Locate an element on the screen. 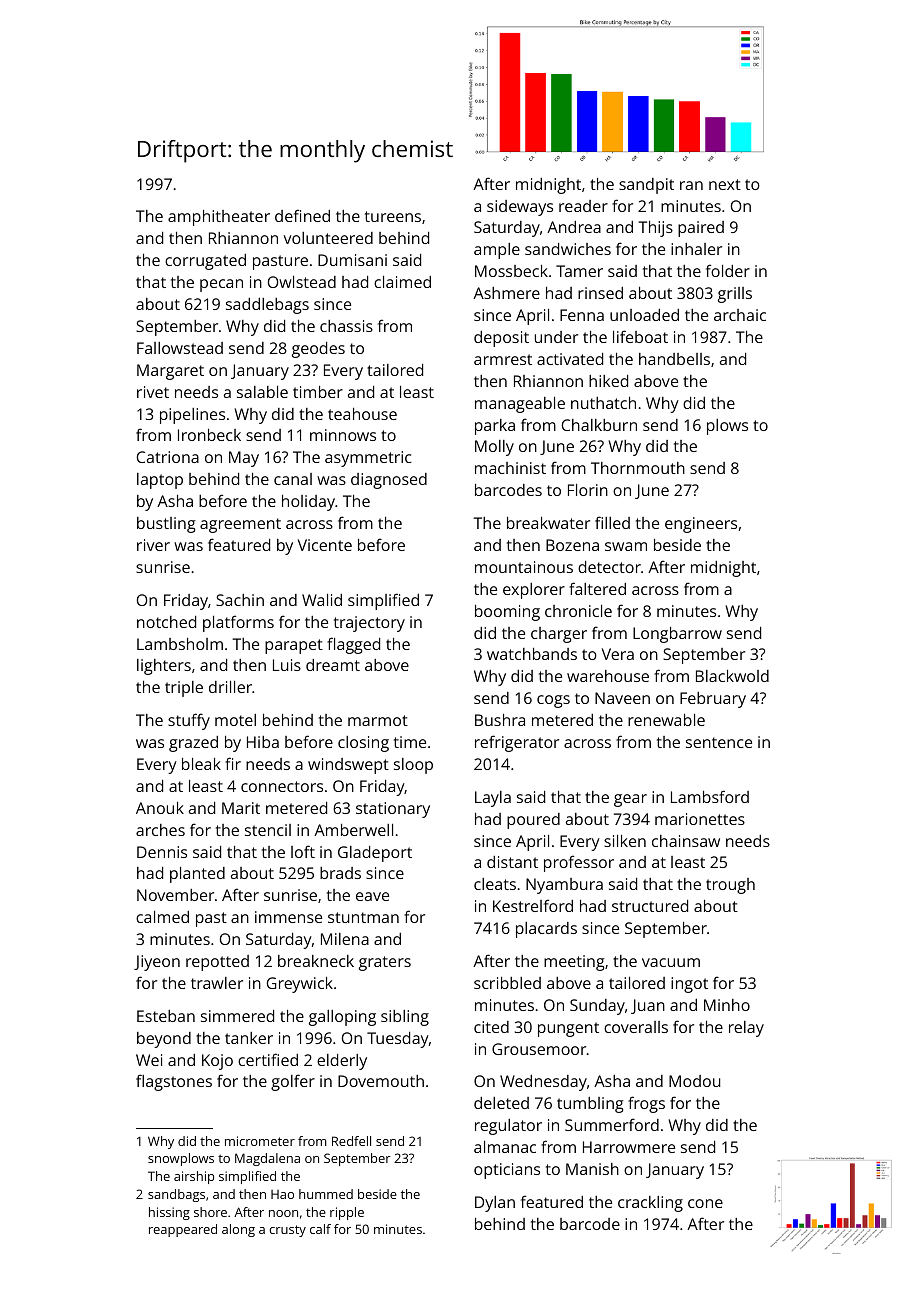 The image size is (908, 1316). rinsed is located at coordinates (600, 293).
